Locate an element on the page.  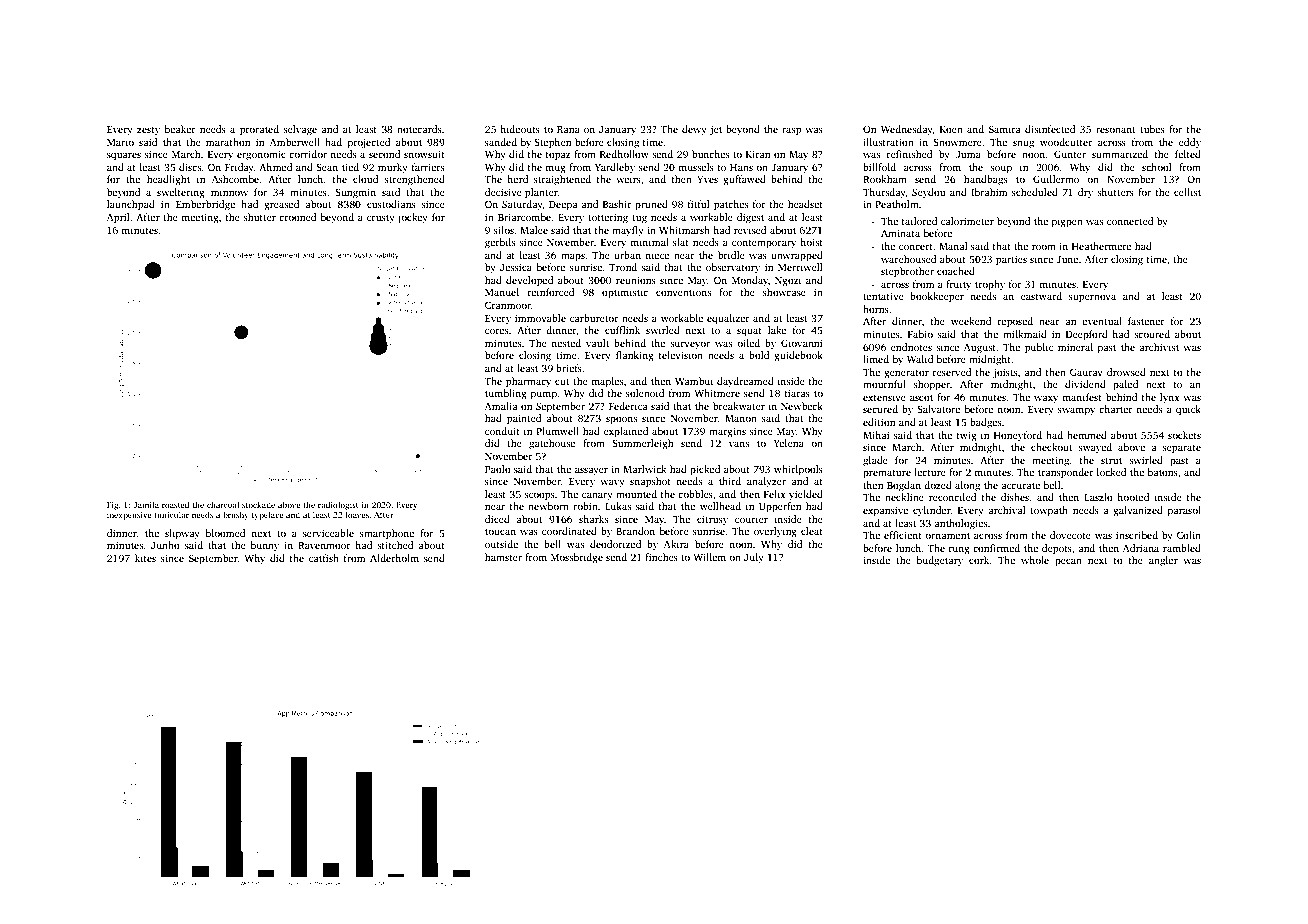
Malee is located at coordinates (534, 230).
